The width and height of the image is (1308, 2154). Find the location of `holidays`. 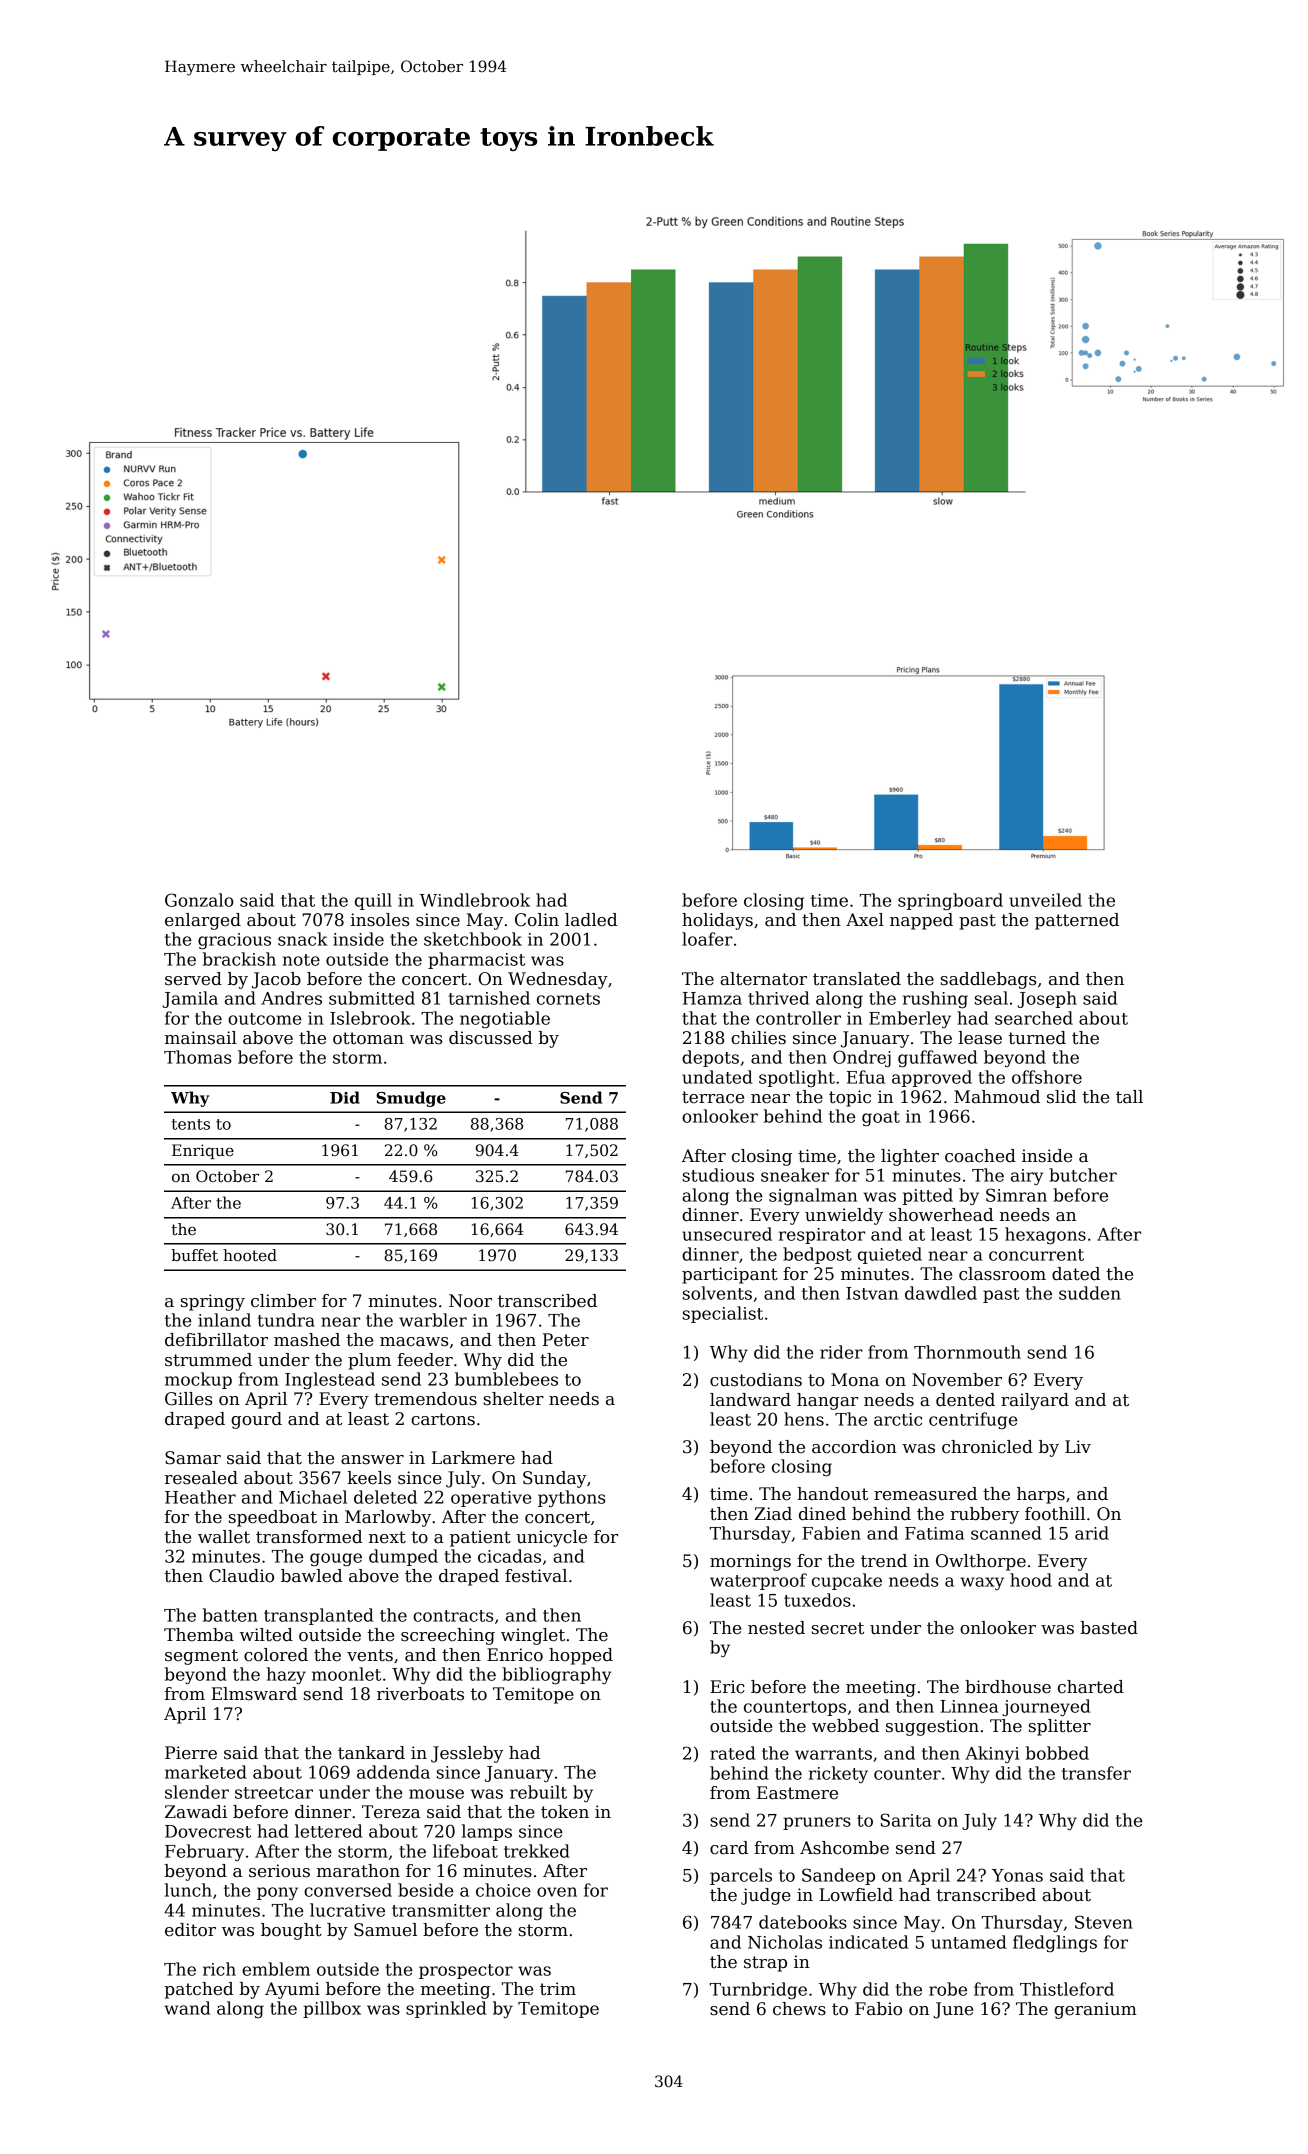

holidays is located at coordinates (717, 921).
